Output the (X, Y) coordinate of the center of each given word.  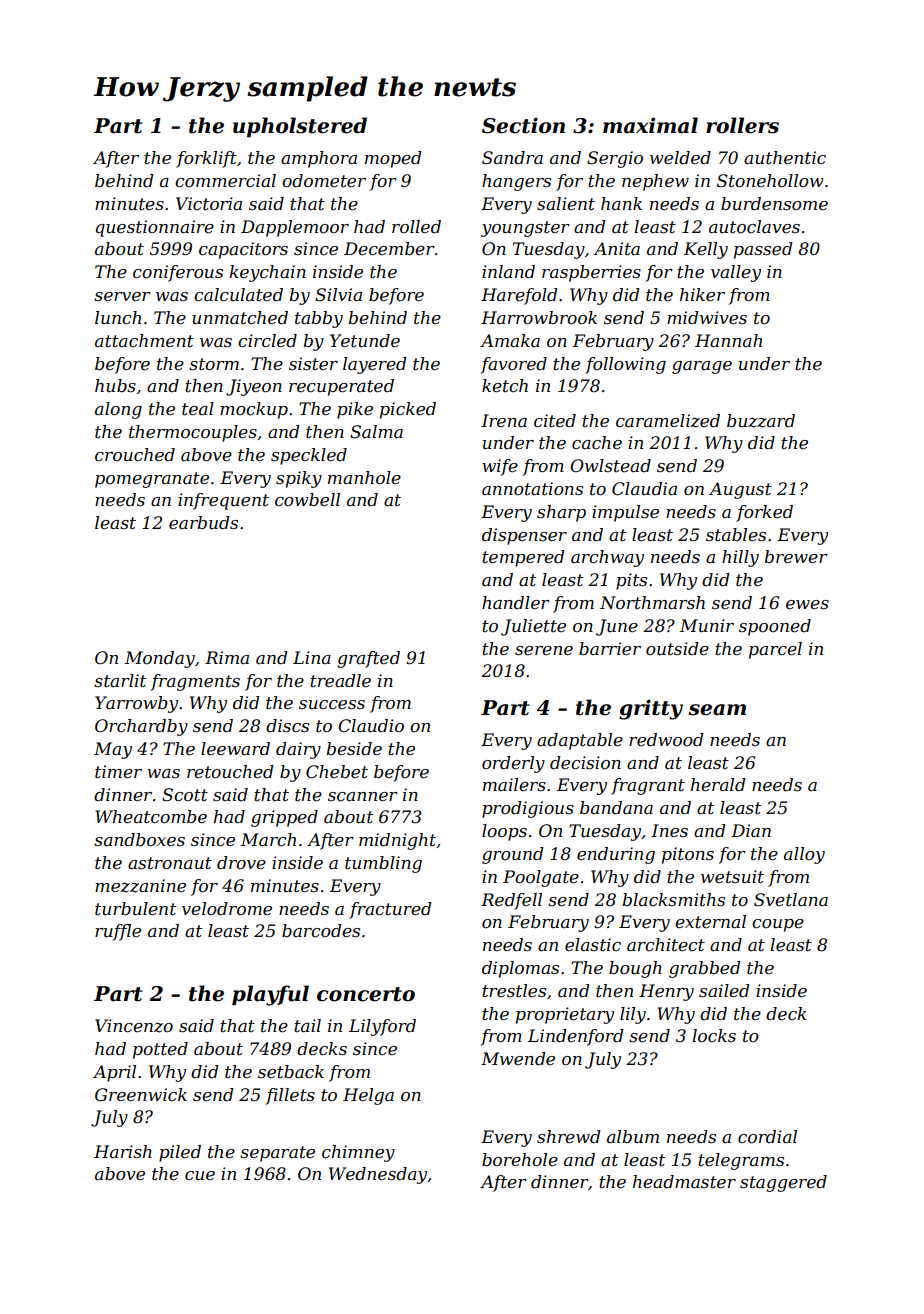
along (118, 410)
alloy (804, 855)
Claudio (371, 726)
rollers (742, 125)
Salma (376, 432)
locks (714, 1036)
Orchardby (141, 727)
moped (393, 159)
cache (597, 443)
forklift (206, 159)
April (114, 1073)
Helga (368, 1096)
